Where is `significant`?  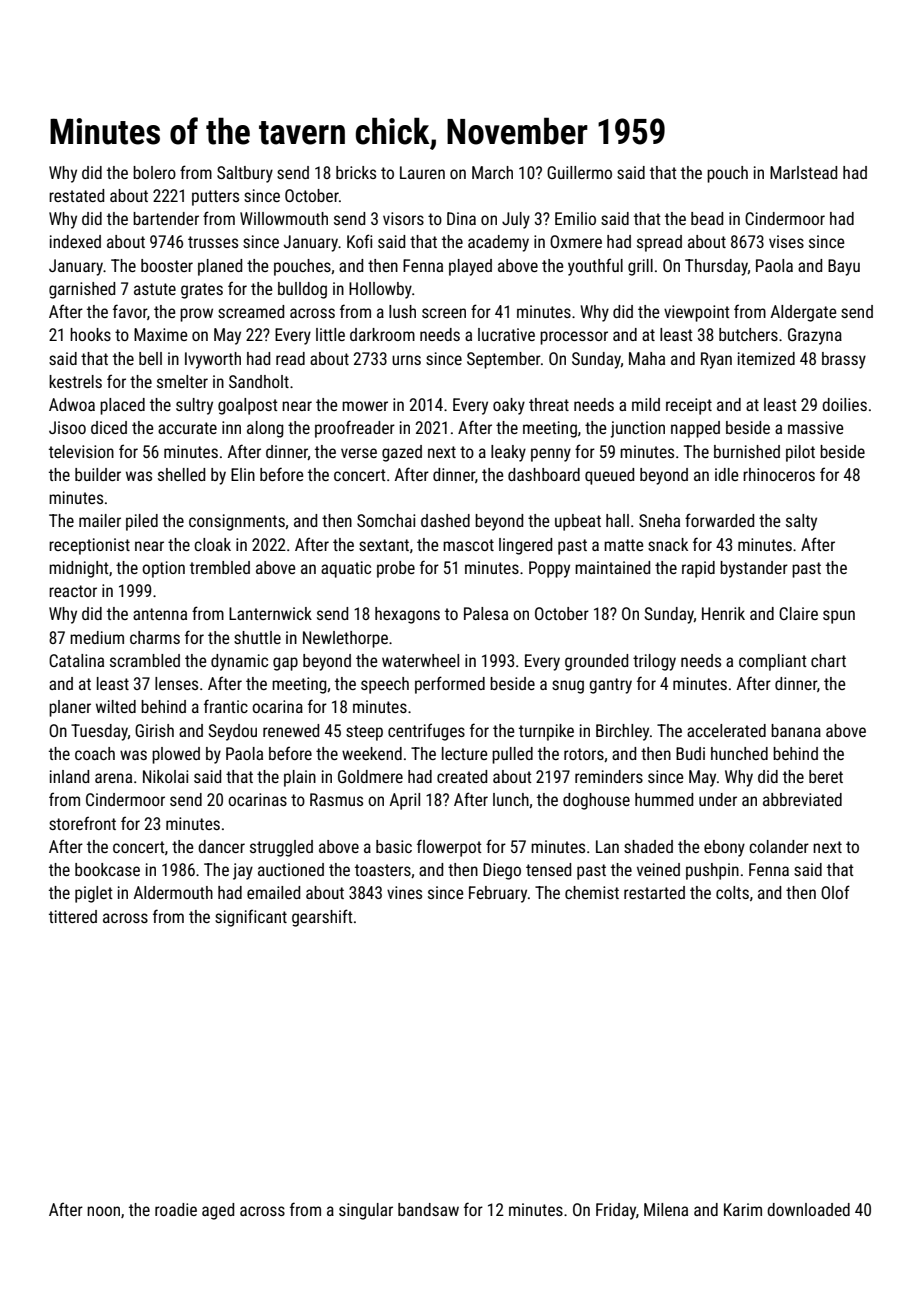 significant is located at coordinates (251, 918).
